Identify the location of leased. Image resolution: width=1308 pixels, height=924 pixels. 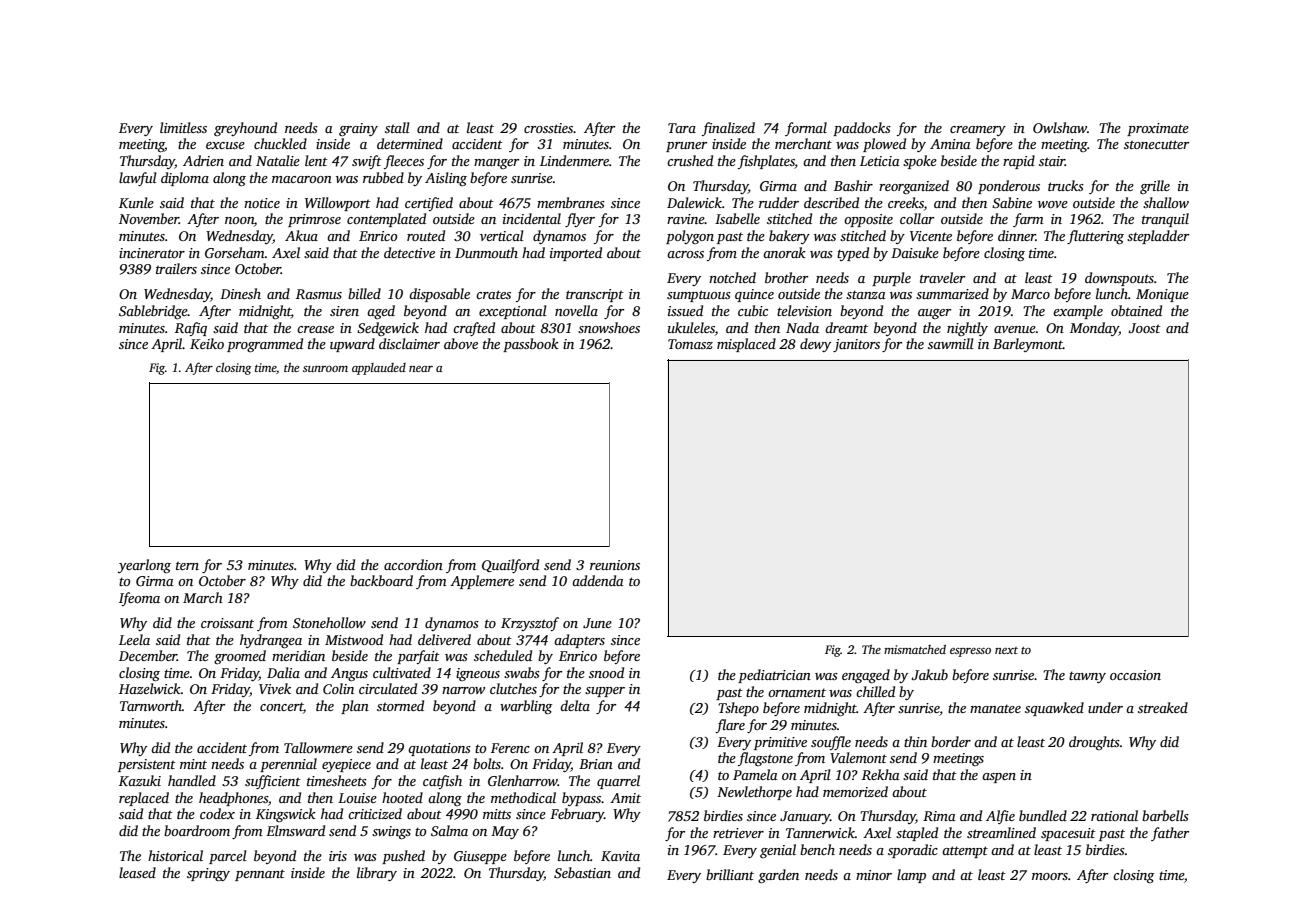
(137, 872).
